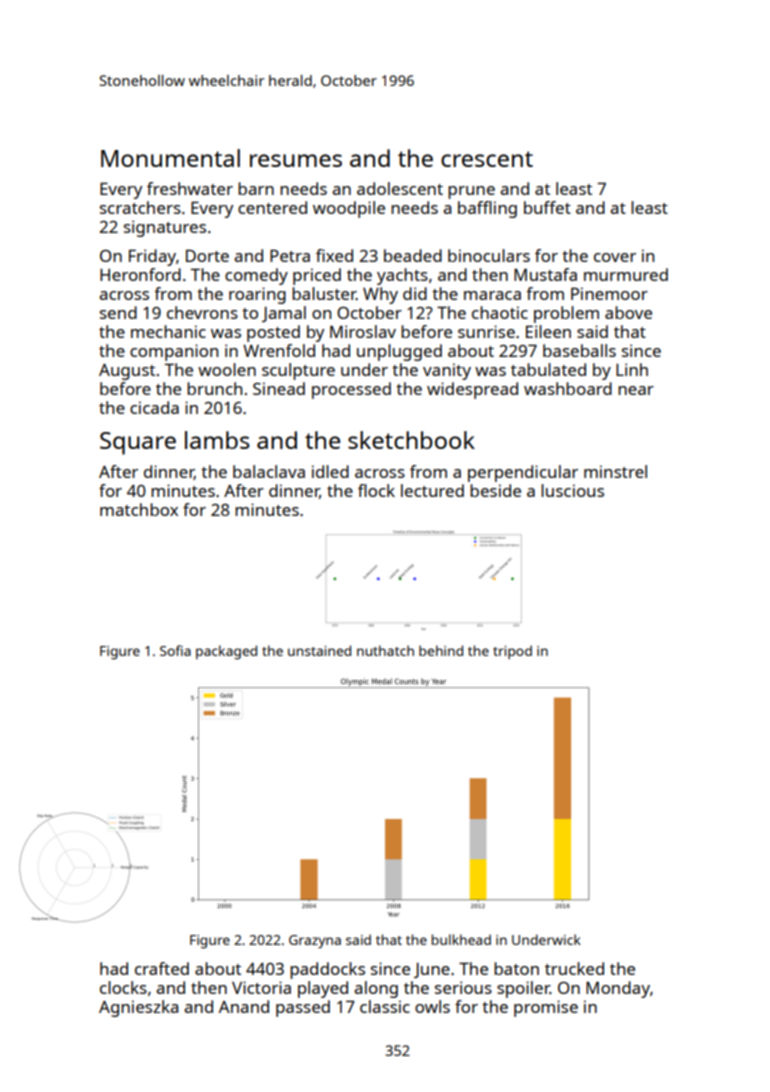 The width and height of the document is (770, 1092). What do you see at coordinates (411, 440) in the document?
I see `sketchbook` at bounding box center [411, 440].
